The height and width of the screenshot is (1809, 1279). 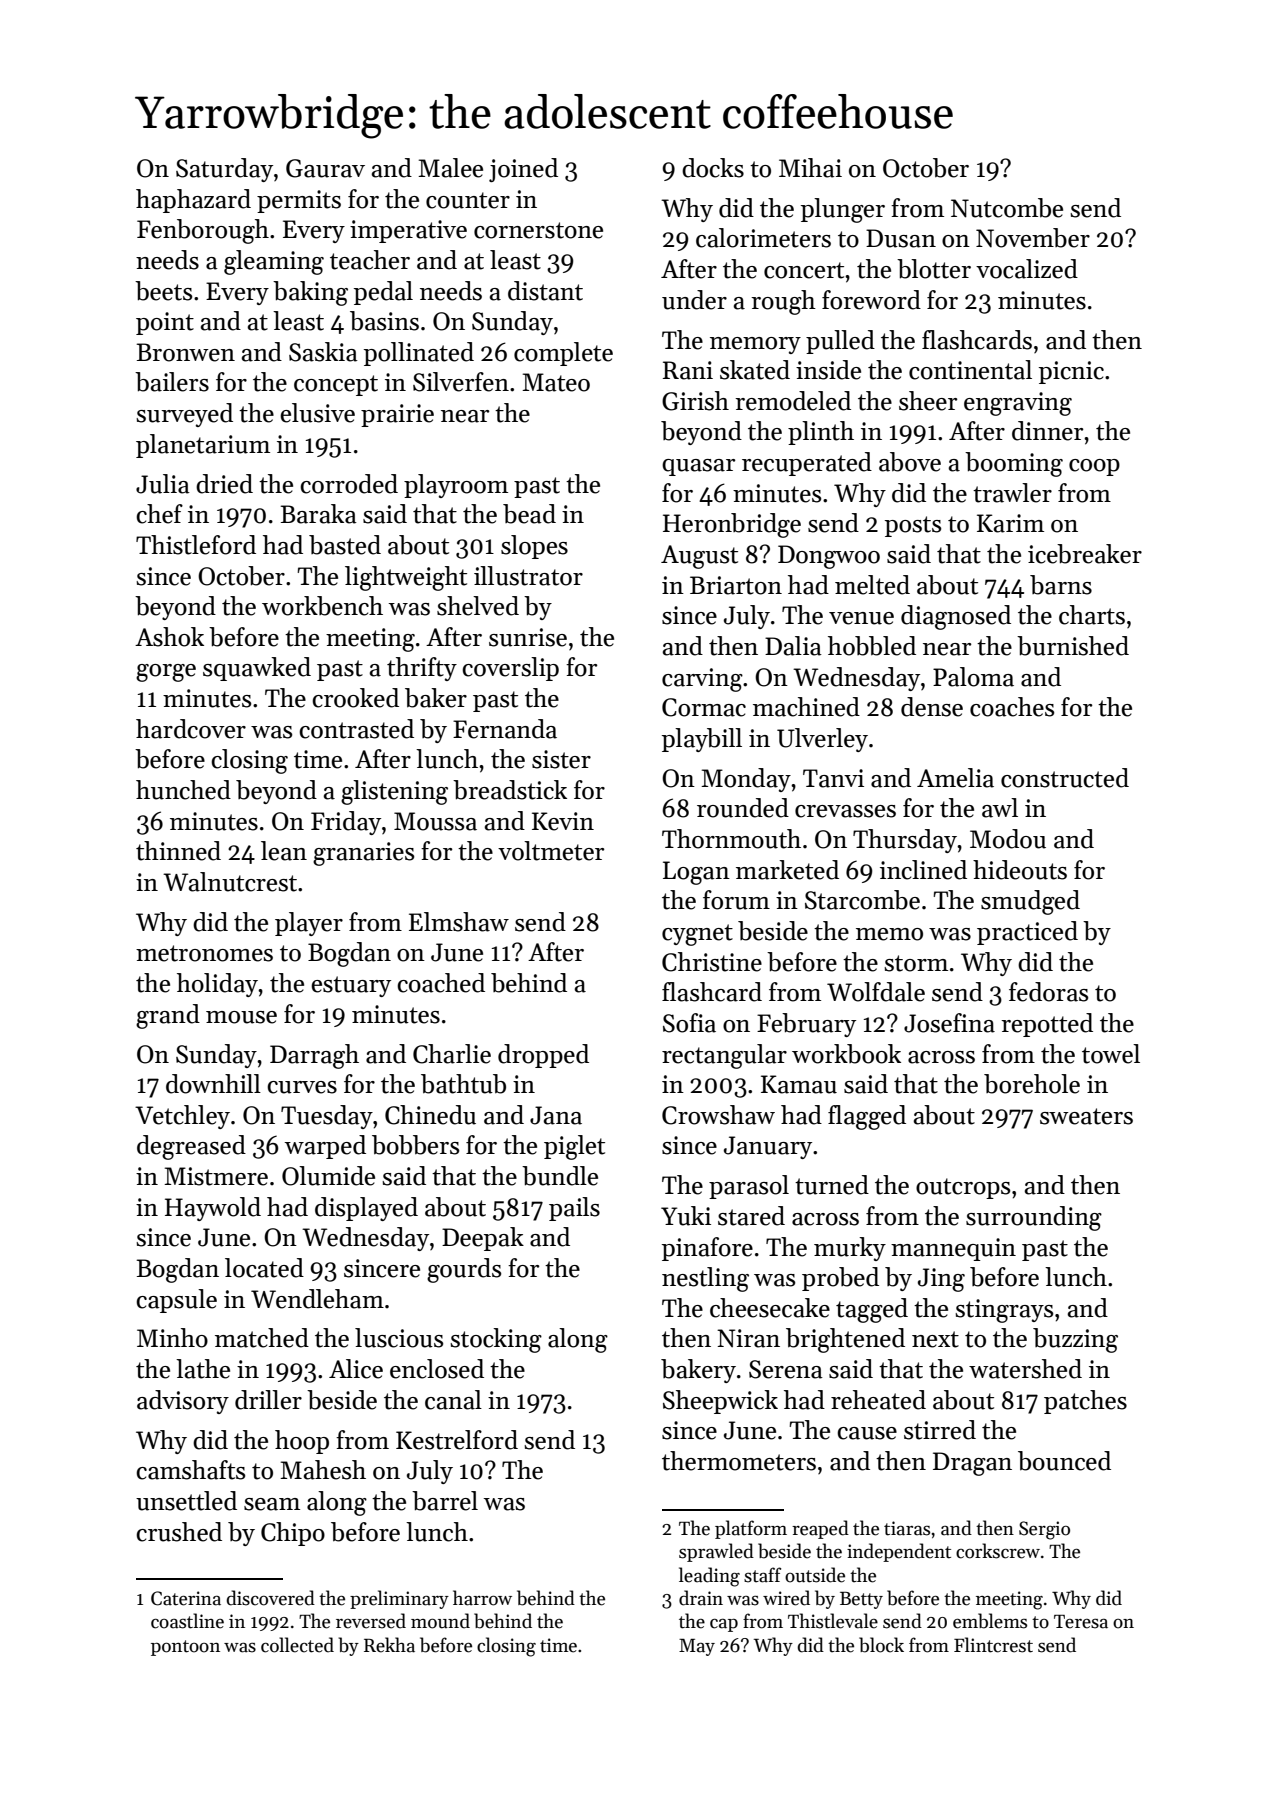 I want to click on Thornmouth, so click(x=731, y=839).
